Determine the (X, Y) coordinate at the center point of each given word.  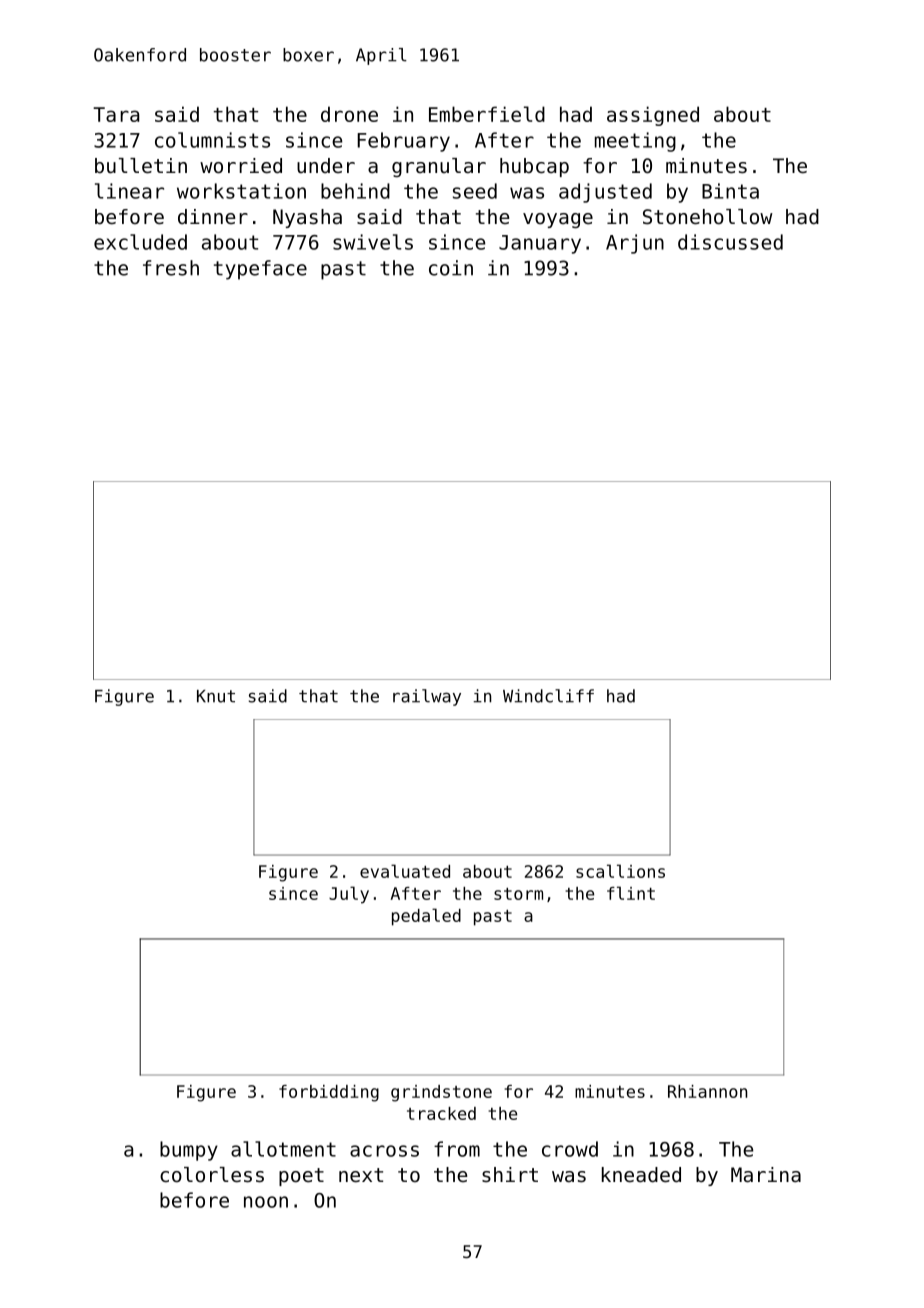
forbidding (329, 1093)
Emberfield (487, 114)
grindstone (441, 1093)
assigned (653, 116)
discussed (730, 242)
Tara (116, 114)
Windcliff (548, 696)
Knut (216, 696)
